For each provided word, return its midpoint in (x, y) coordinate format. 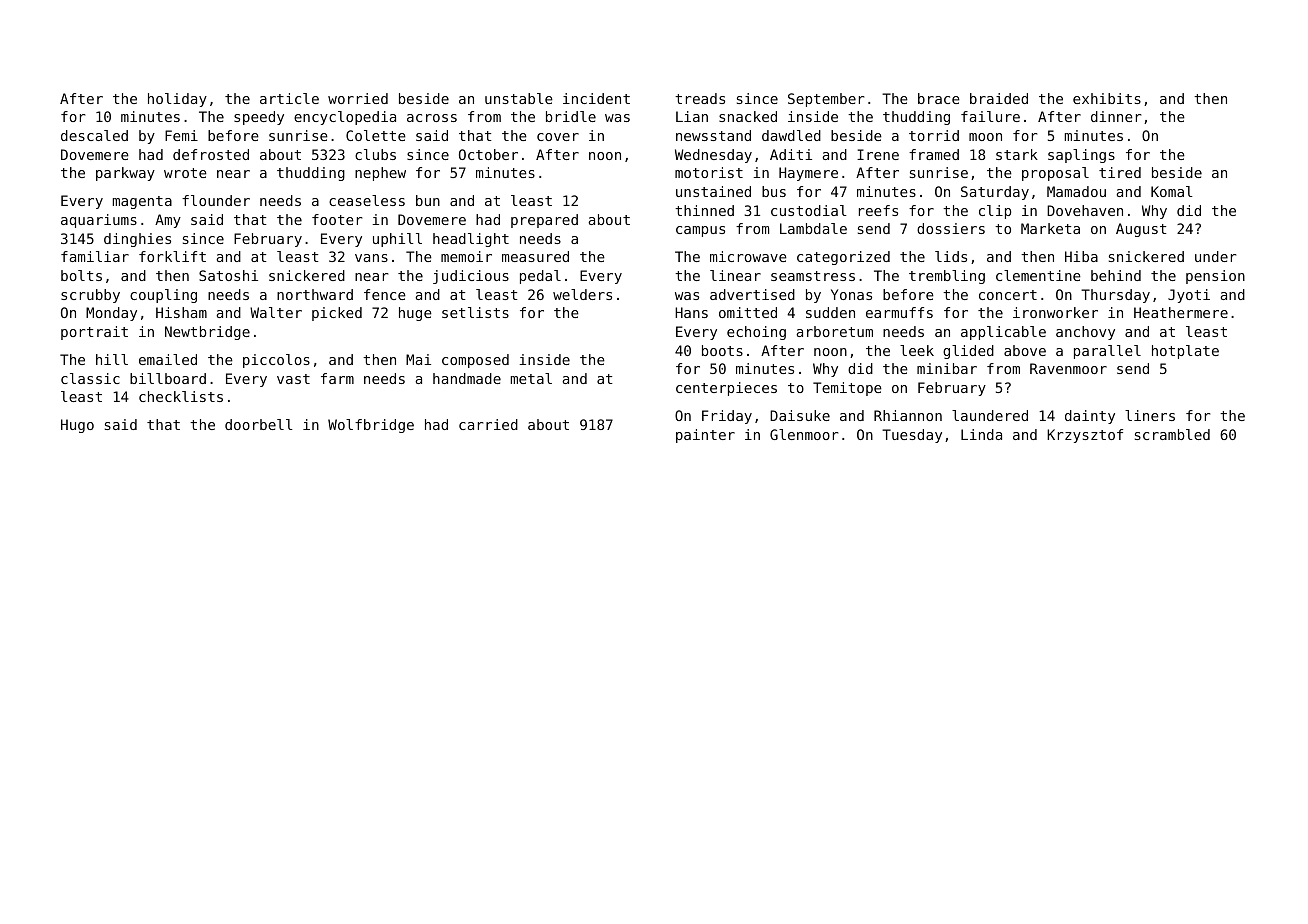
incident (596, 98)
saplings (1081, 156)
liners (1150, 415)
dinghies (137, 240)
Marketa (1050, 228)
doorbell (259, 424)
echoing (756, 333)
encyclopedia (345, 118)
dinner (1116, 116)
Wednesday (713, 156)
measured (535, 256)
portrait (94, 333)
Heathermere (1181, 312)
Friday (727, 417)
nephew (380, 174)
